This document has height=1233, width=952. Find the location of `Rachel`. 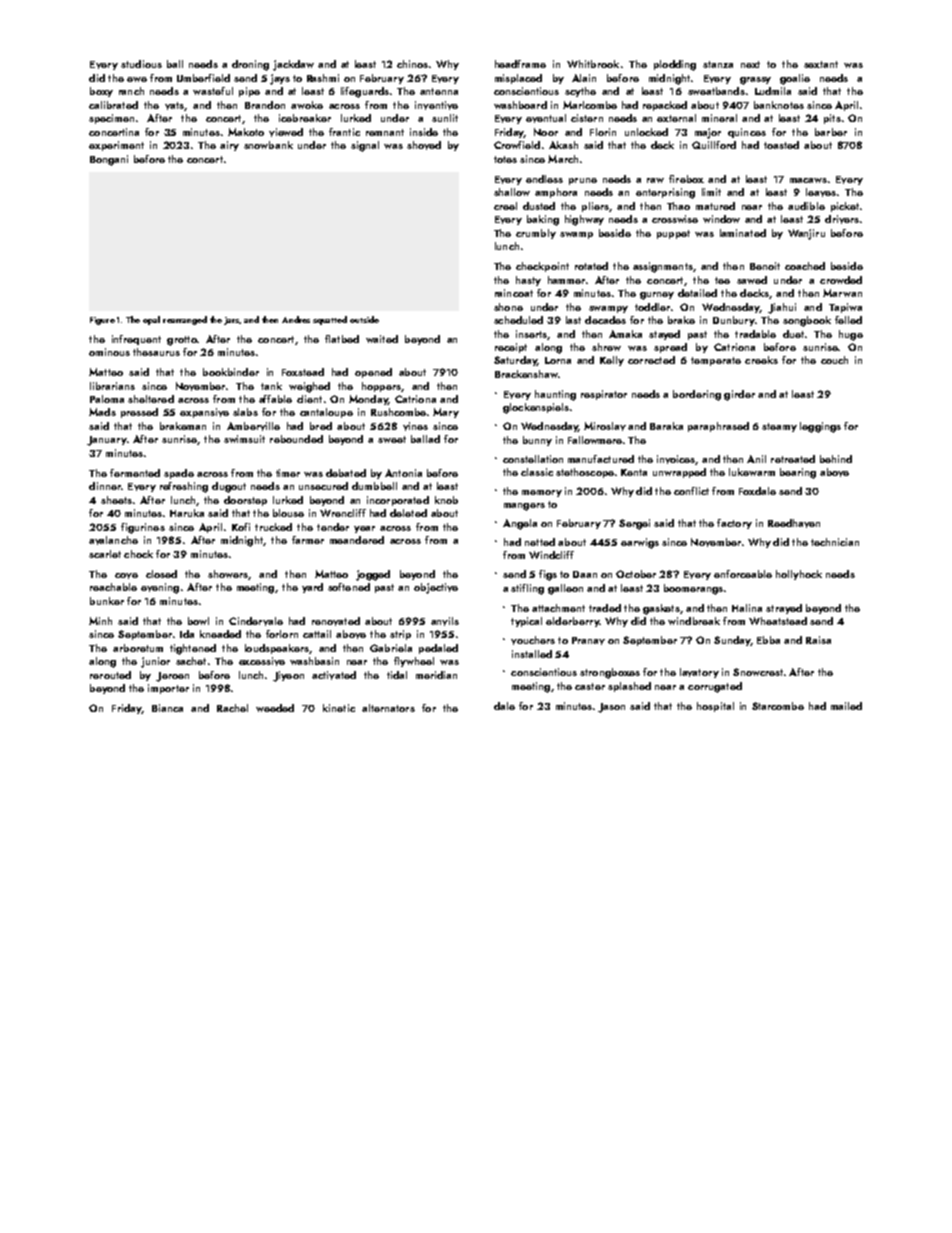

Rachel is located at coordinates (232, 708).
